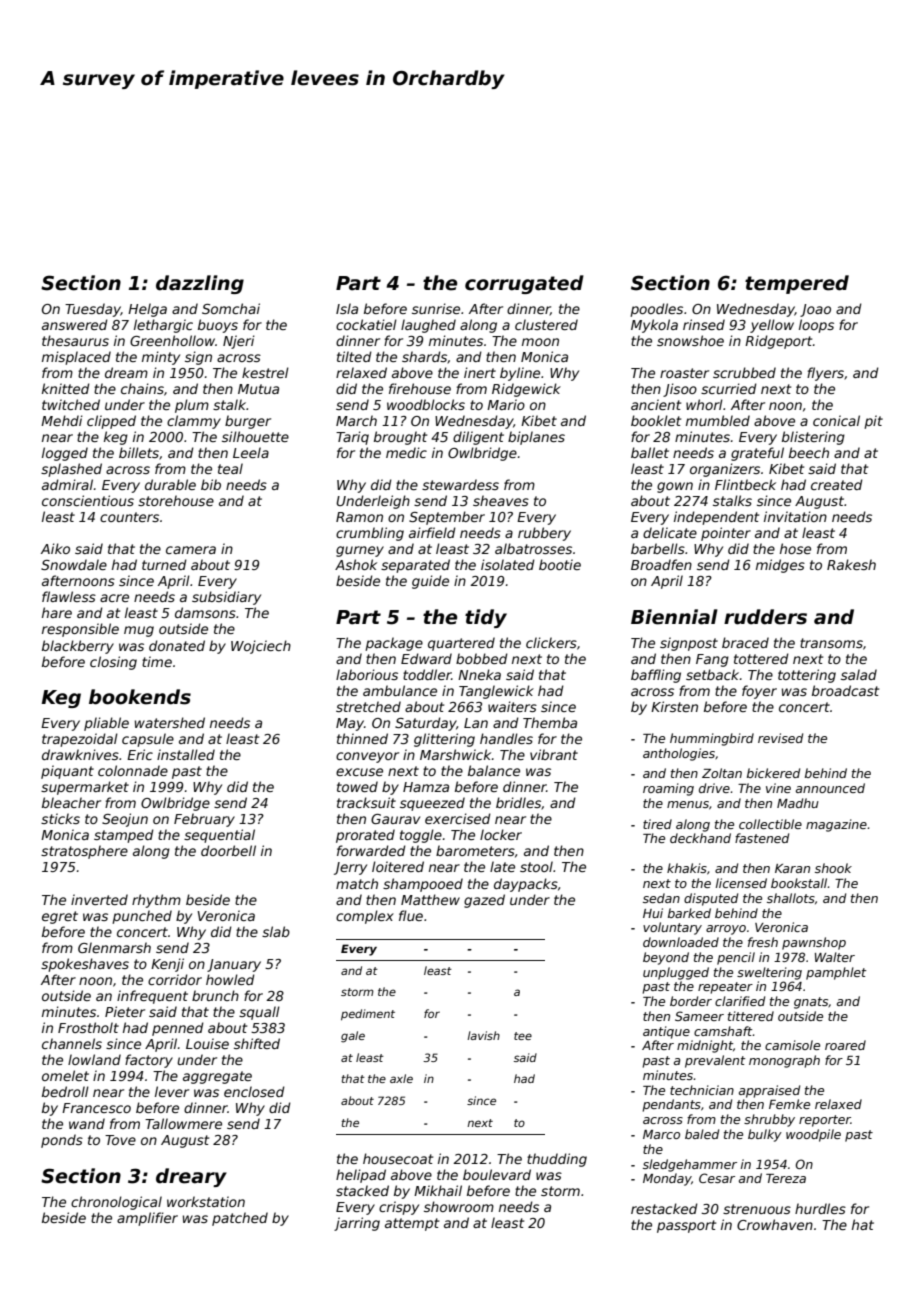  Describe the element at coordinates (830, 788) in the screenshot. I see `announced` at that location.
